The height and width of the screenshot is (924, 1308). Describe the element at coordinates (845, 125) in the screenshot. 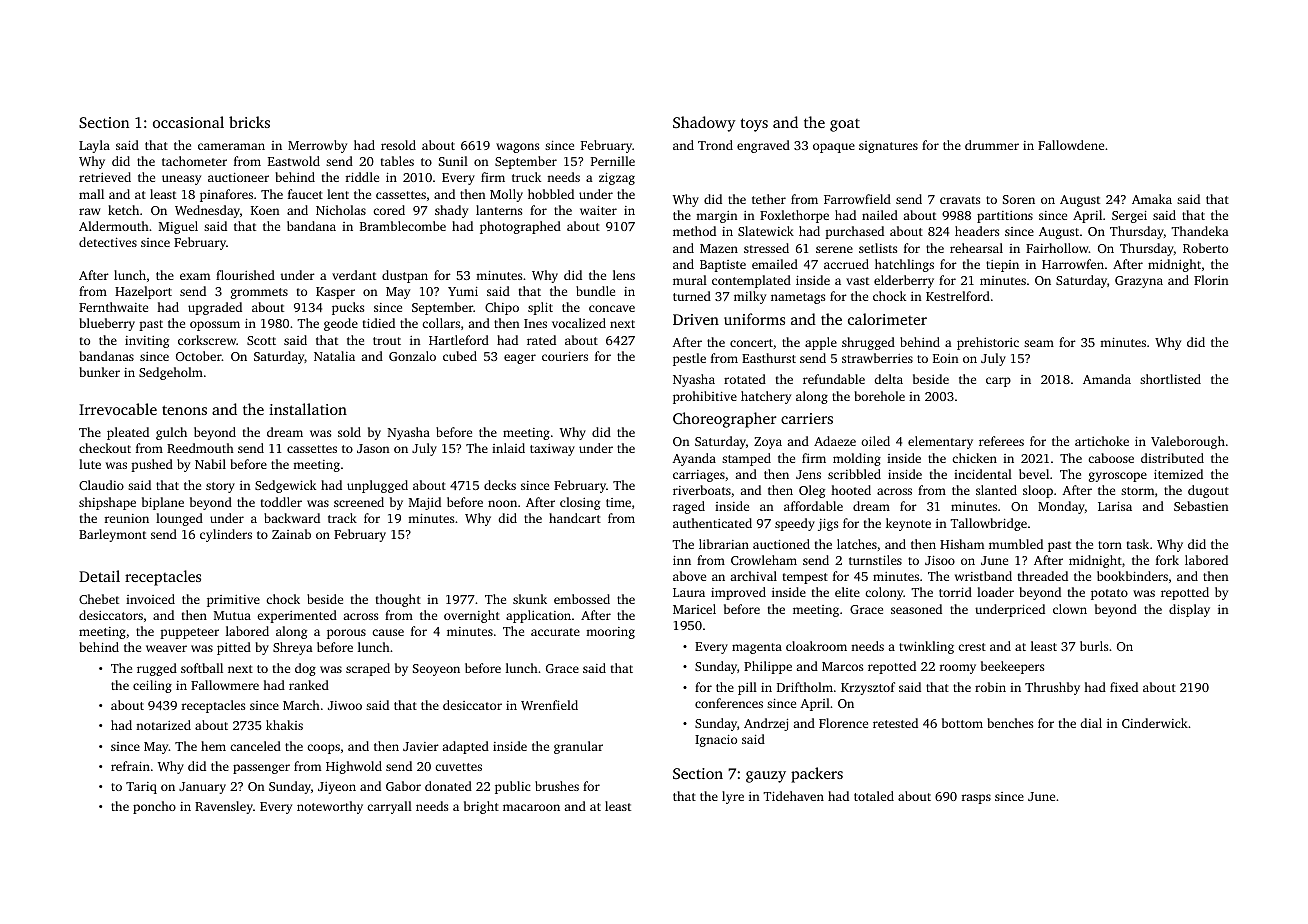

I see `goat` at that location.
